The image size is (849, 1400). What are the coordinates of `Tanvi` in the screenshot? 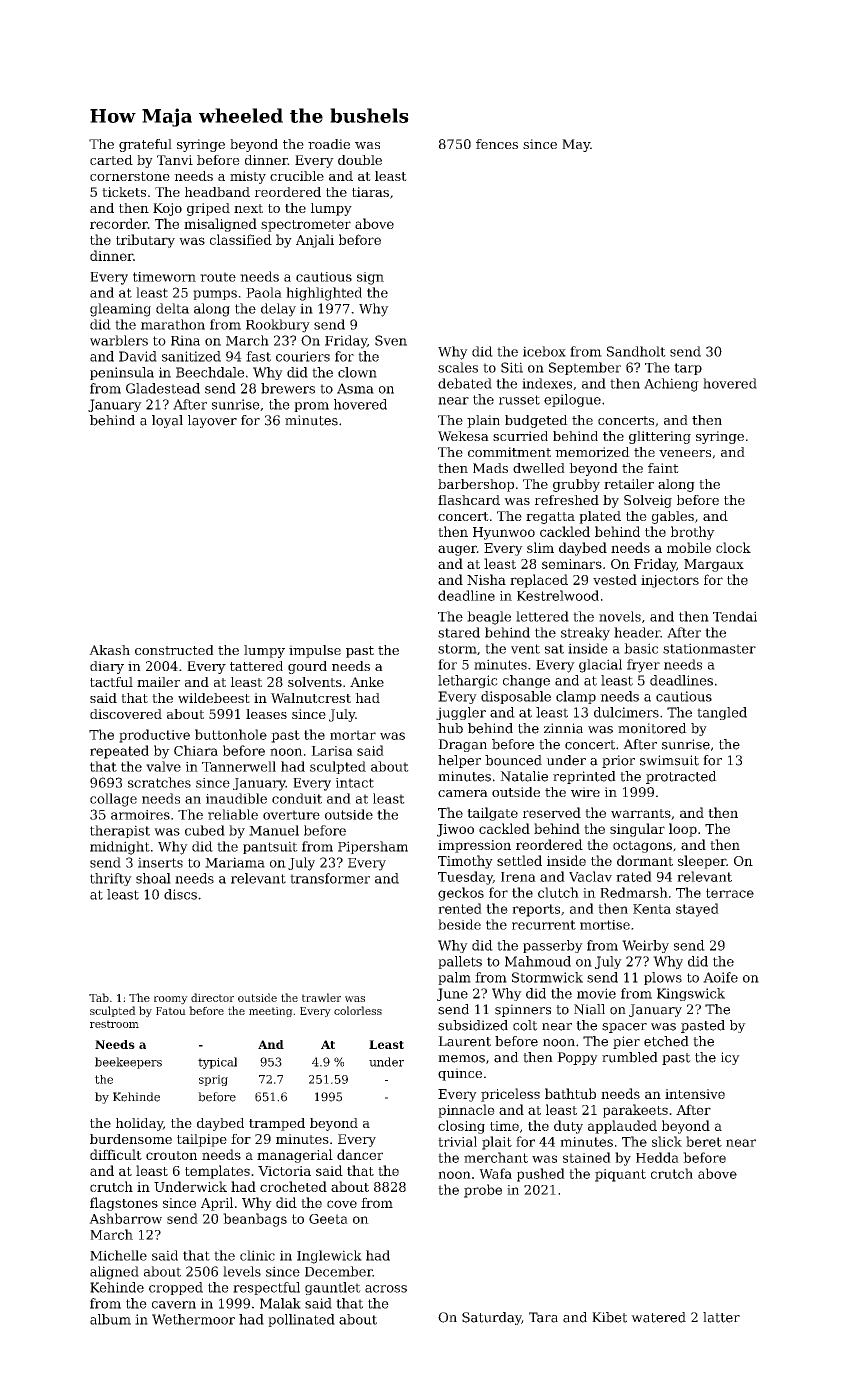 It's located at (175, 160).
